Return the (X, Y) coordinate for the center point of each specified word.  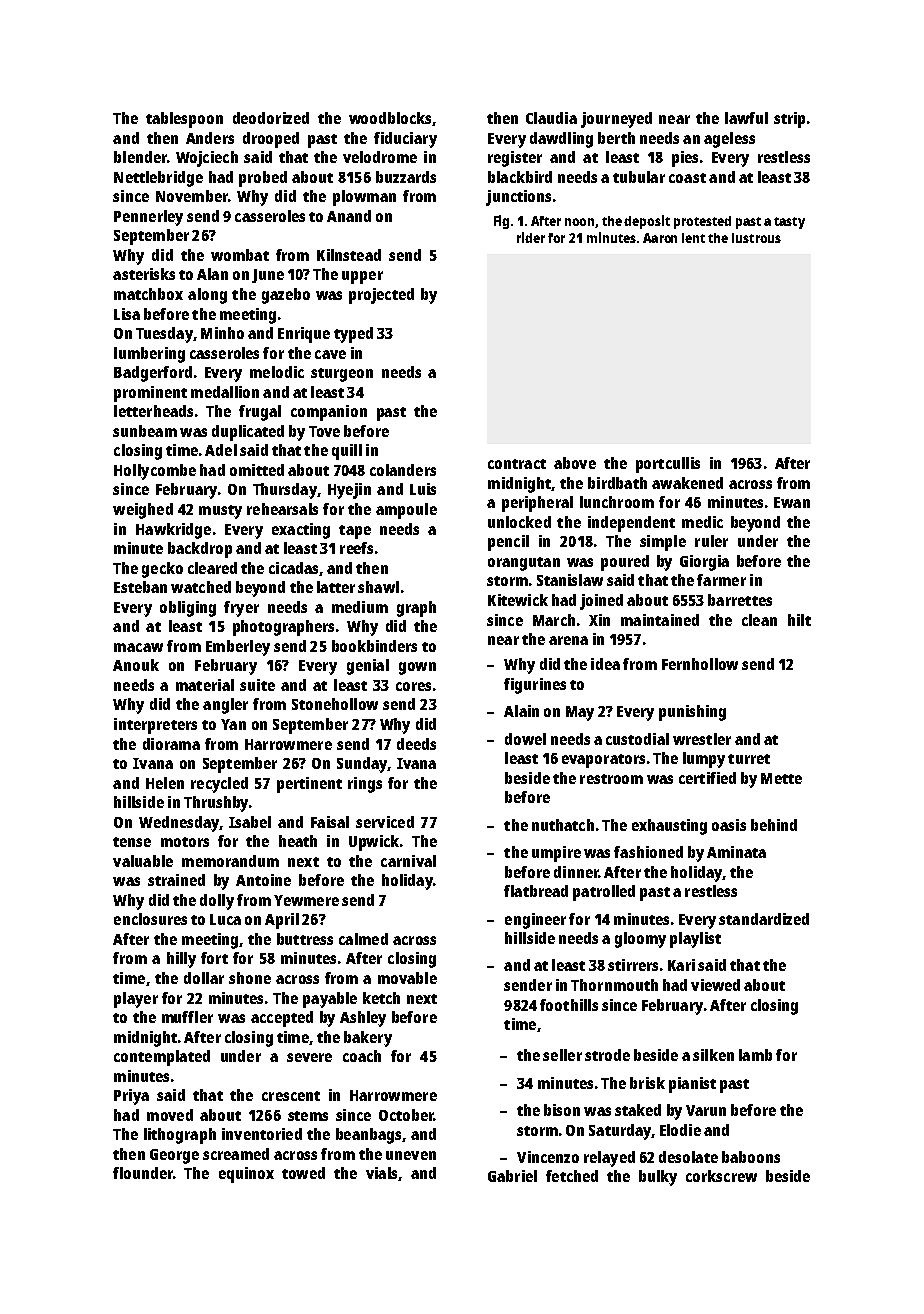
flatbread (536, 891)
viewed (715, 985)
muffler (187, 1017)
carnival (408, 861)
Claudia (551, 118)
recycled (219, 785)
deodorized (271, 118)
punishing (692, 713)
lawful (746, 118)
